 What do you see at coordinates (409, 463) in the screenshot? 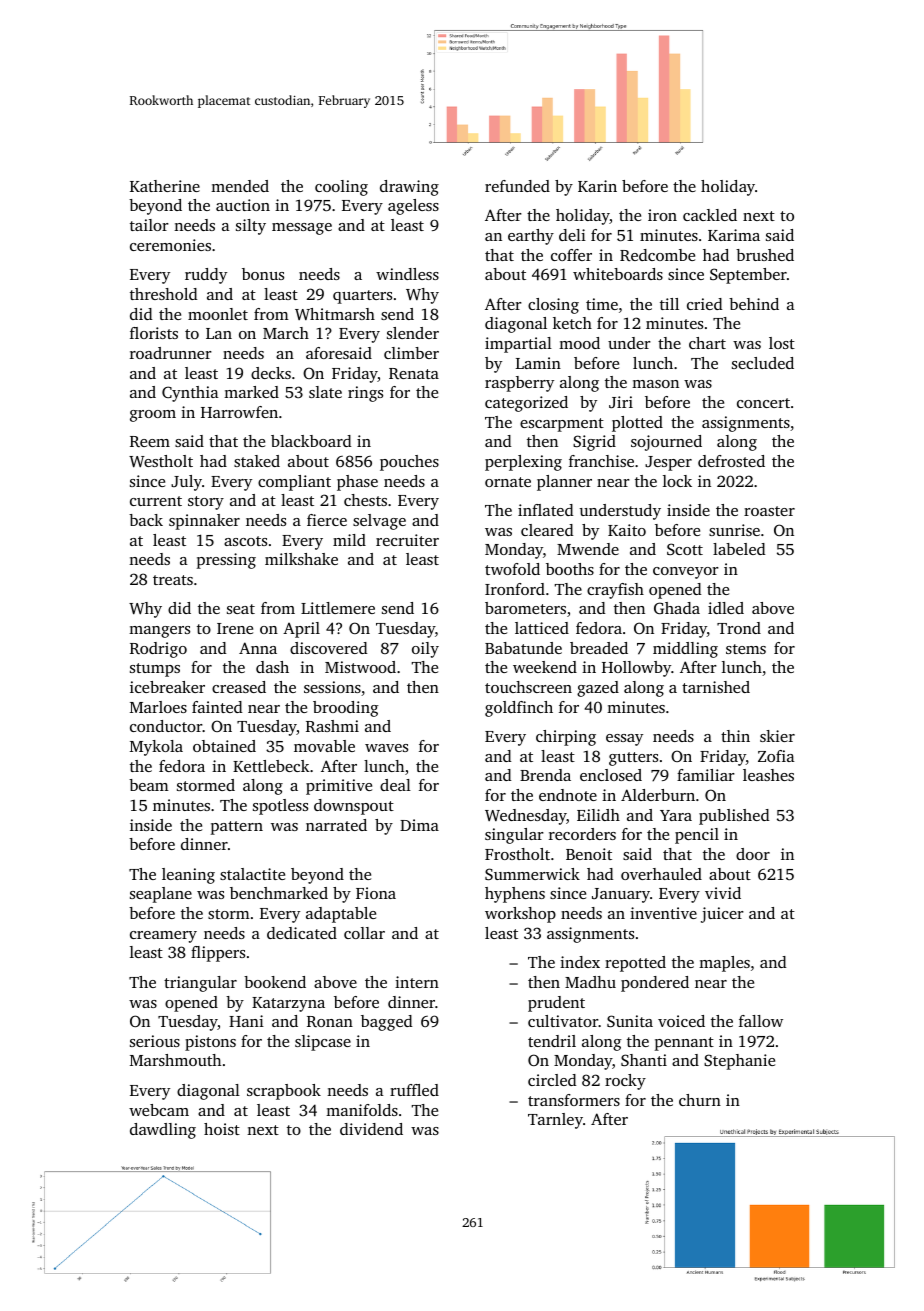
I see `pouches` at bounding box center [409, 463].
